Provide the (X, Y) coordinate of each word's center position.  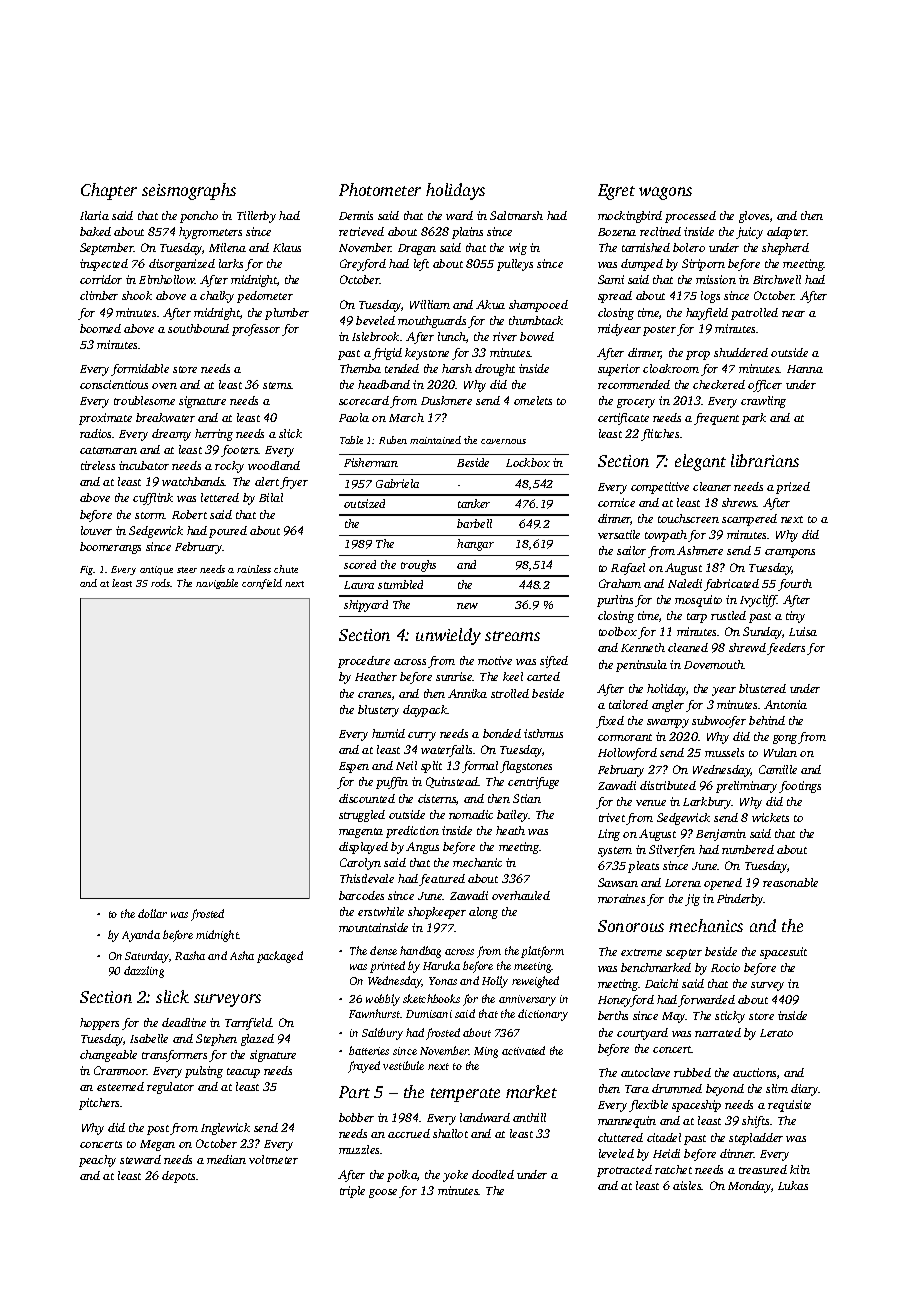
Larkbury (707, 803)
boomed (100, 328)
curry (422, 736)
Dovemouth (714, 664)
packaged (280, 957)
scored (360, 564)
